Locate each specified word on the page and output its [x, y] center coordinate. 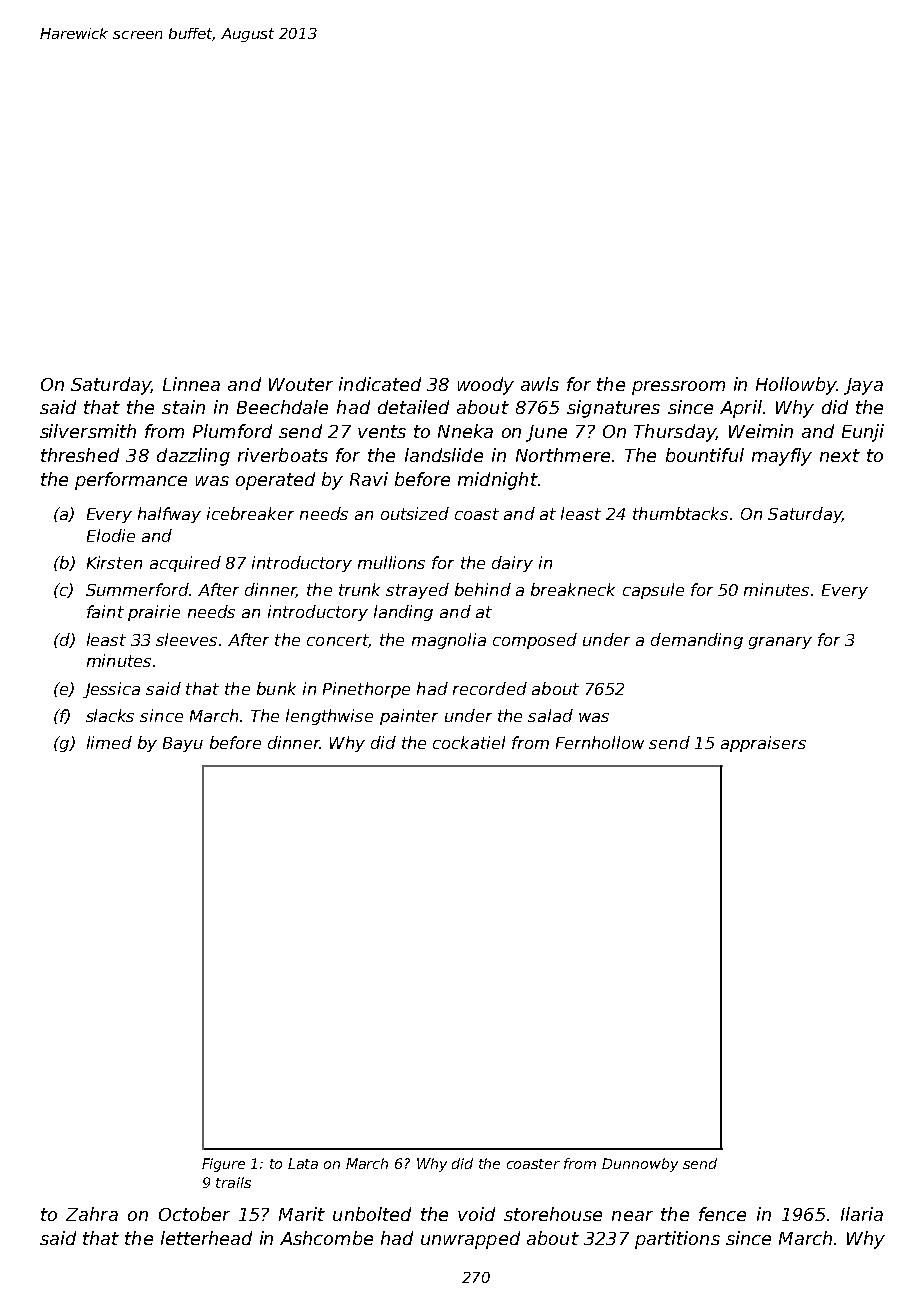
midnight [497, 481]
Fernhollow [600, 742]
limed [109, 742]
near [632, 1216]
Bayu [183, 744]
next [840, 455]
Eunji [863, 433]
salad [550, 715]
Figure [223, 1165]
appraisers [763, 744]
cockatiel [469, 742]
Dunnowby [640, 1165]
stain [183, 407]
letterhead [206, 1238]
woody [486, 386]
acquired [185, 564]
